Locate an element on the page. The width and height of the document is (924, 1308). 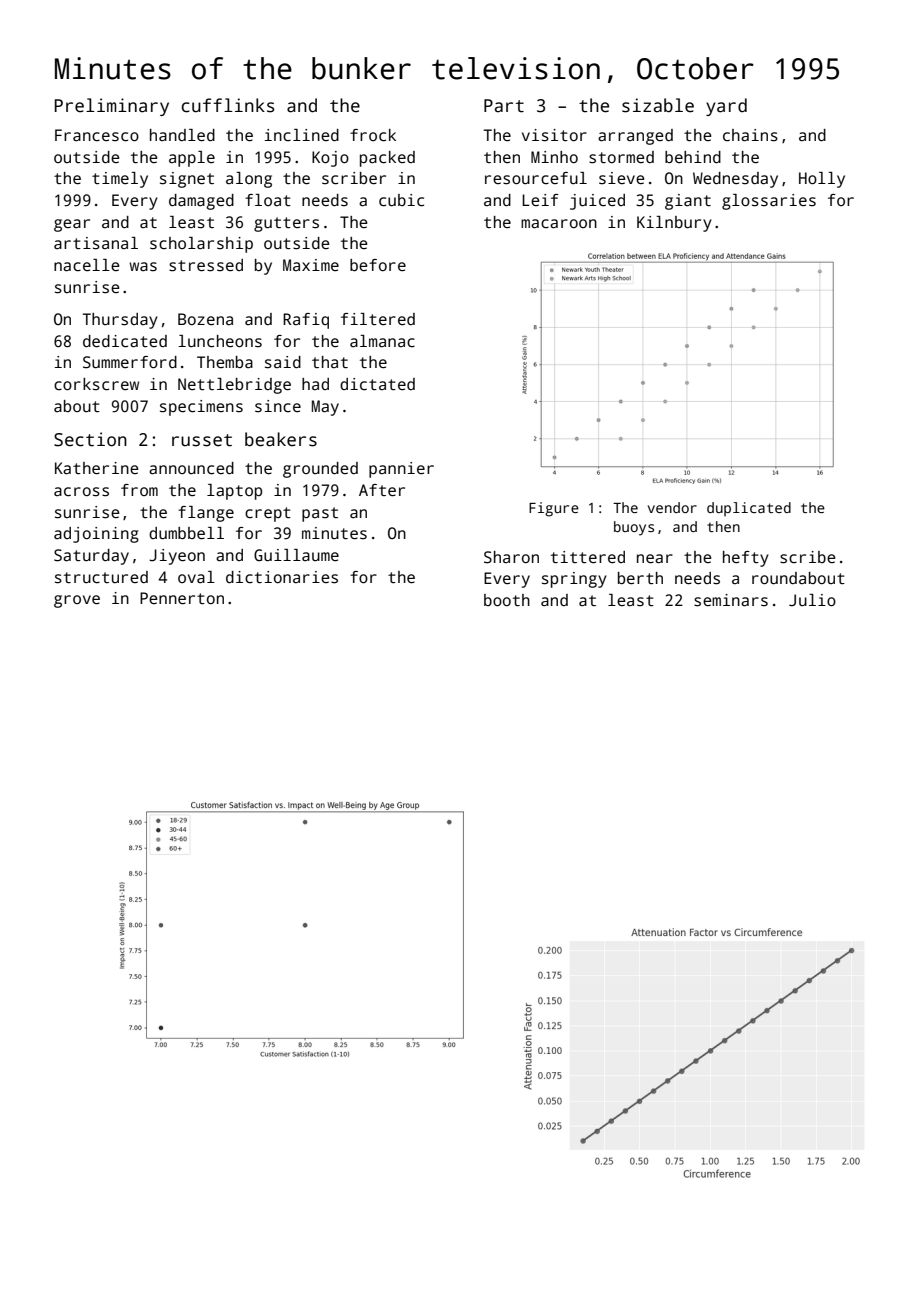
Part is located at coordinates (504, 106).
